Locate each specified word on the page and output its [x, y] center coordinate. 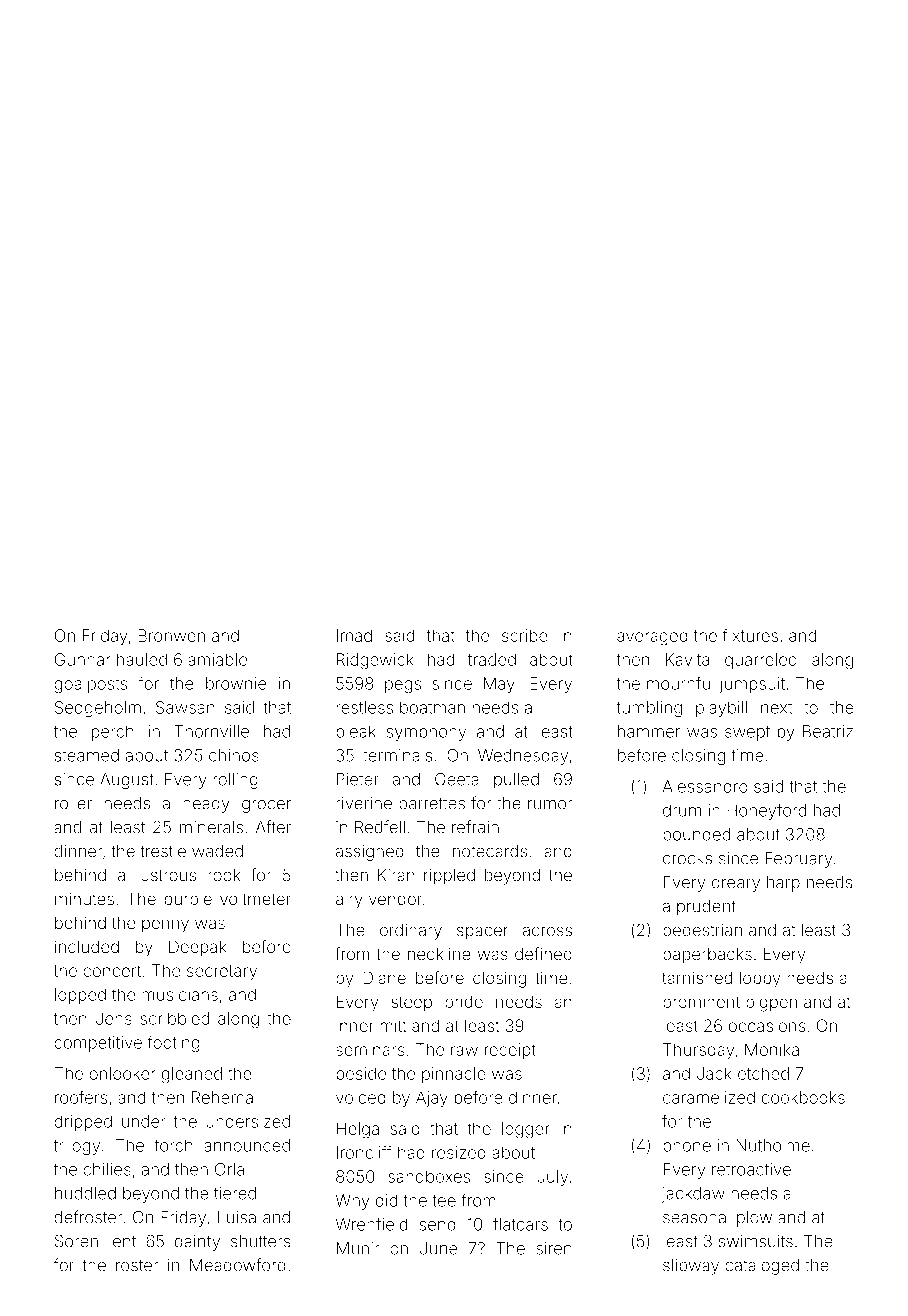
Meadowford [238, 1265]
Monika [772, 1049]
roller [73, 803]
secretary [222, 973]
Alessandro [705, 786]
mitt [393, 1025]
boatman [432, 707]
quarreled [761, 661]
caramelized [709, 1097]
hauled [142, 659]
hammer [649, 731]
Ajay [432, 1099]
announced [247, 1145]
